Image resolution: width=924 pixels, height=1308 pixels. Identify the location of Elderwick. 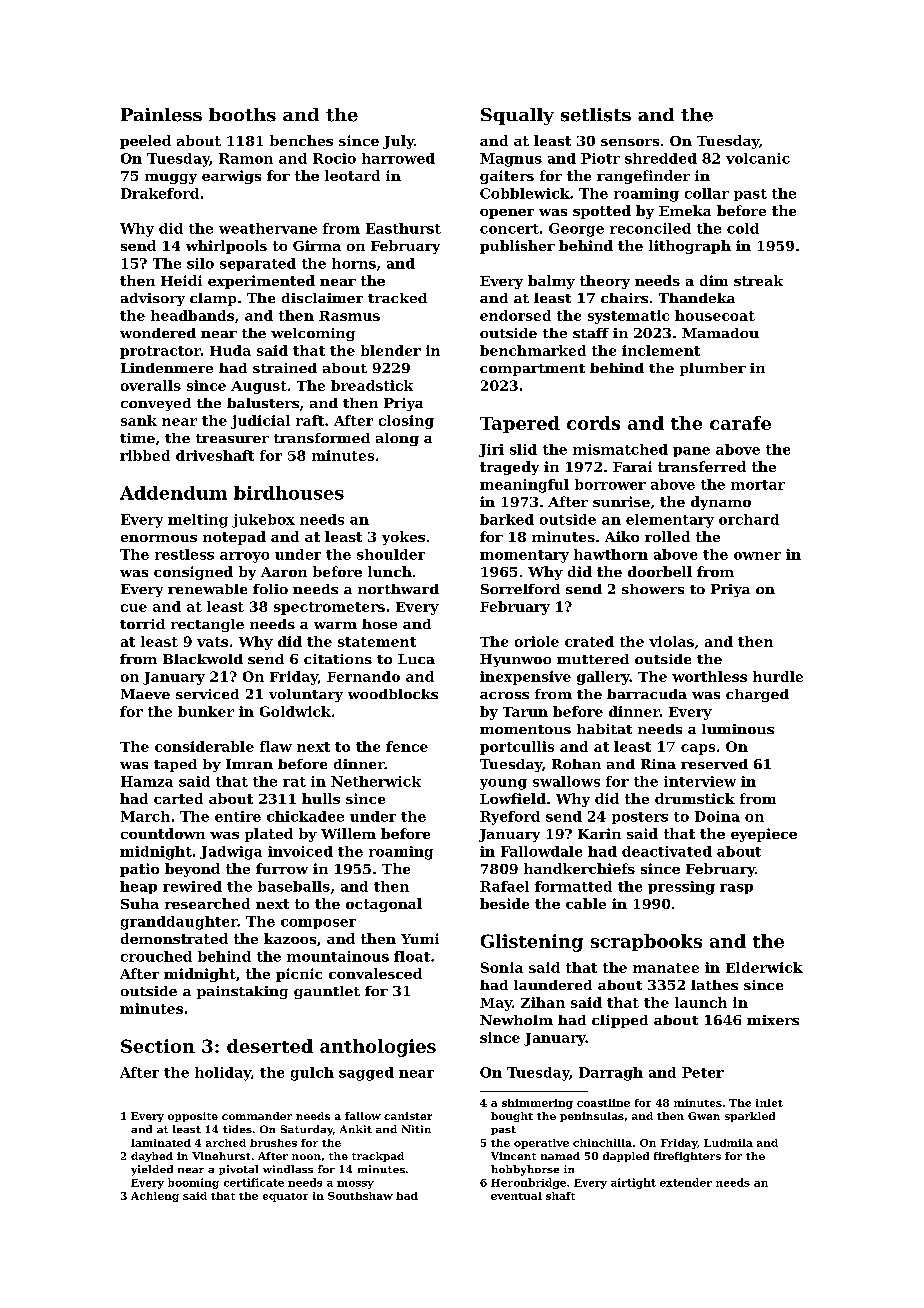
(764, 967).
